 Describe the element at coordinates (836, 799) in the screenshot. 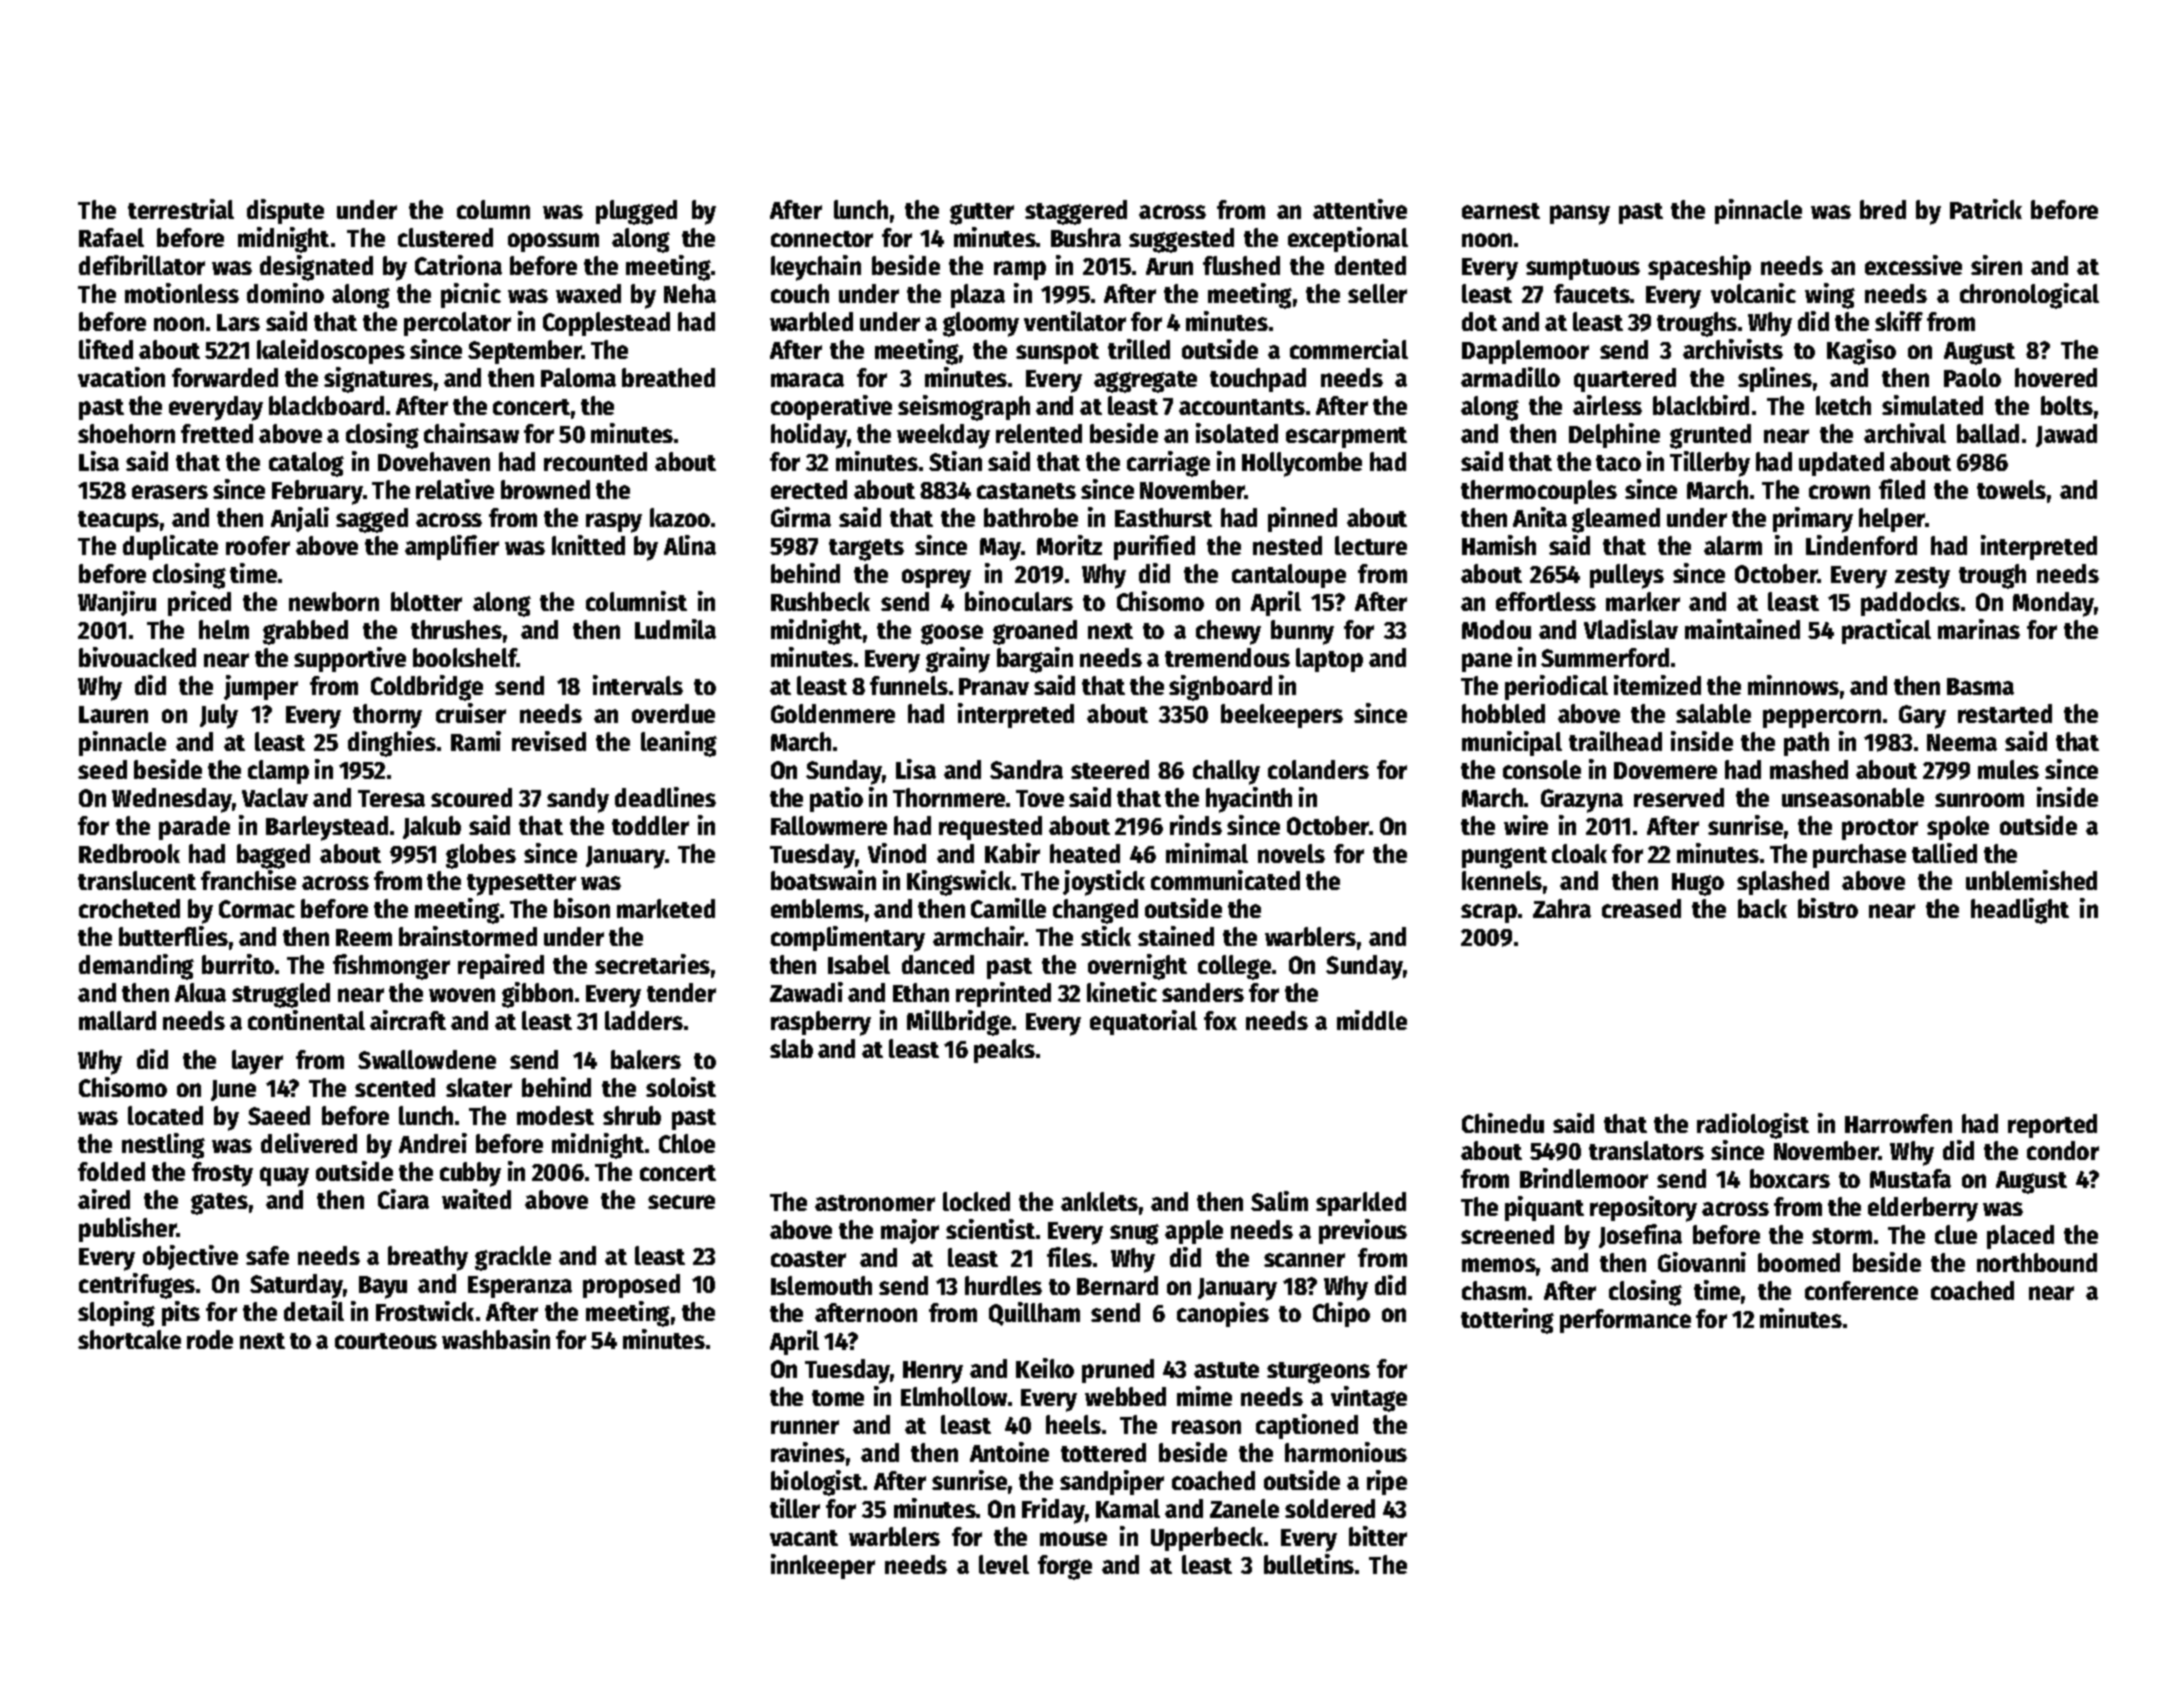

I see `patio` at that location.
